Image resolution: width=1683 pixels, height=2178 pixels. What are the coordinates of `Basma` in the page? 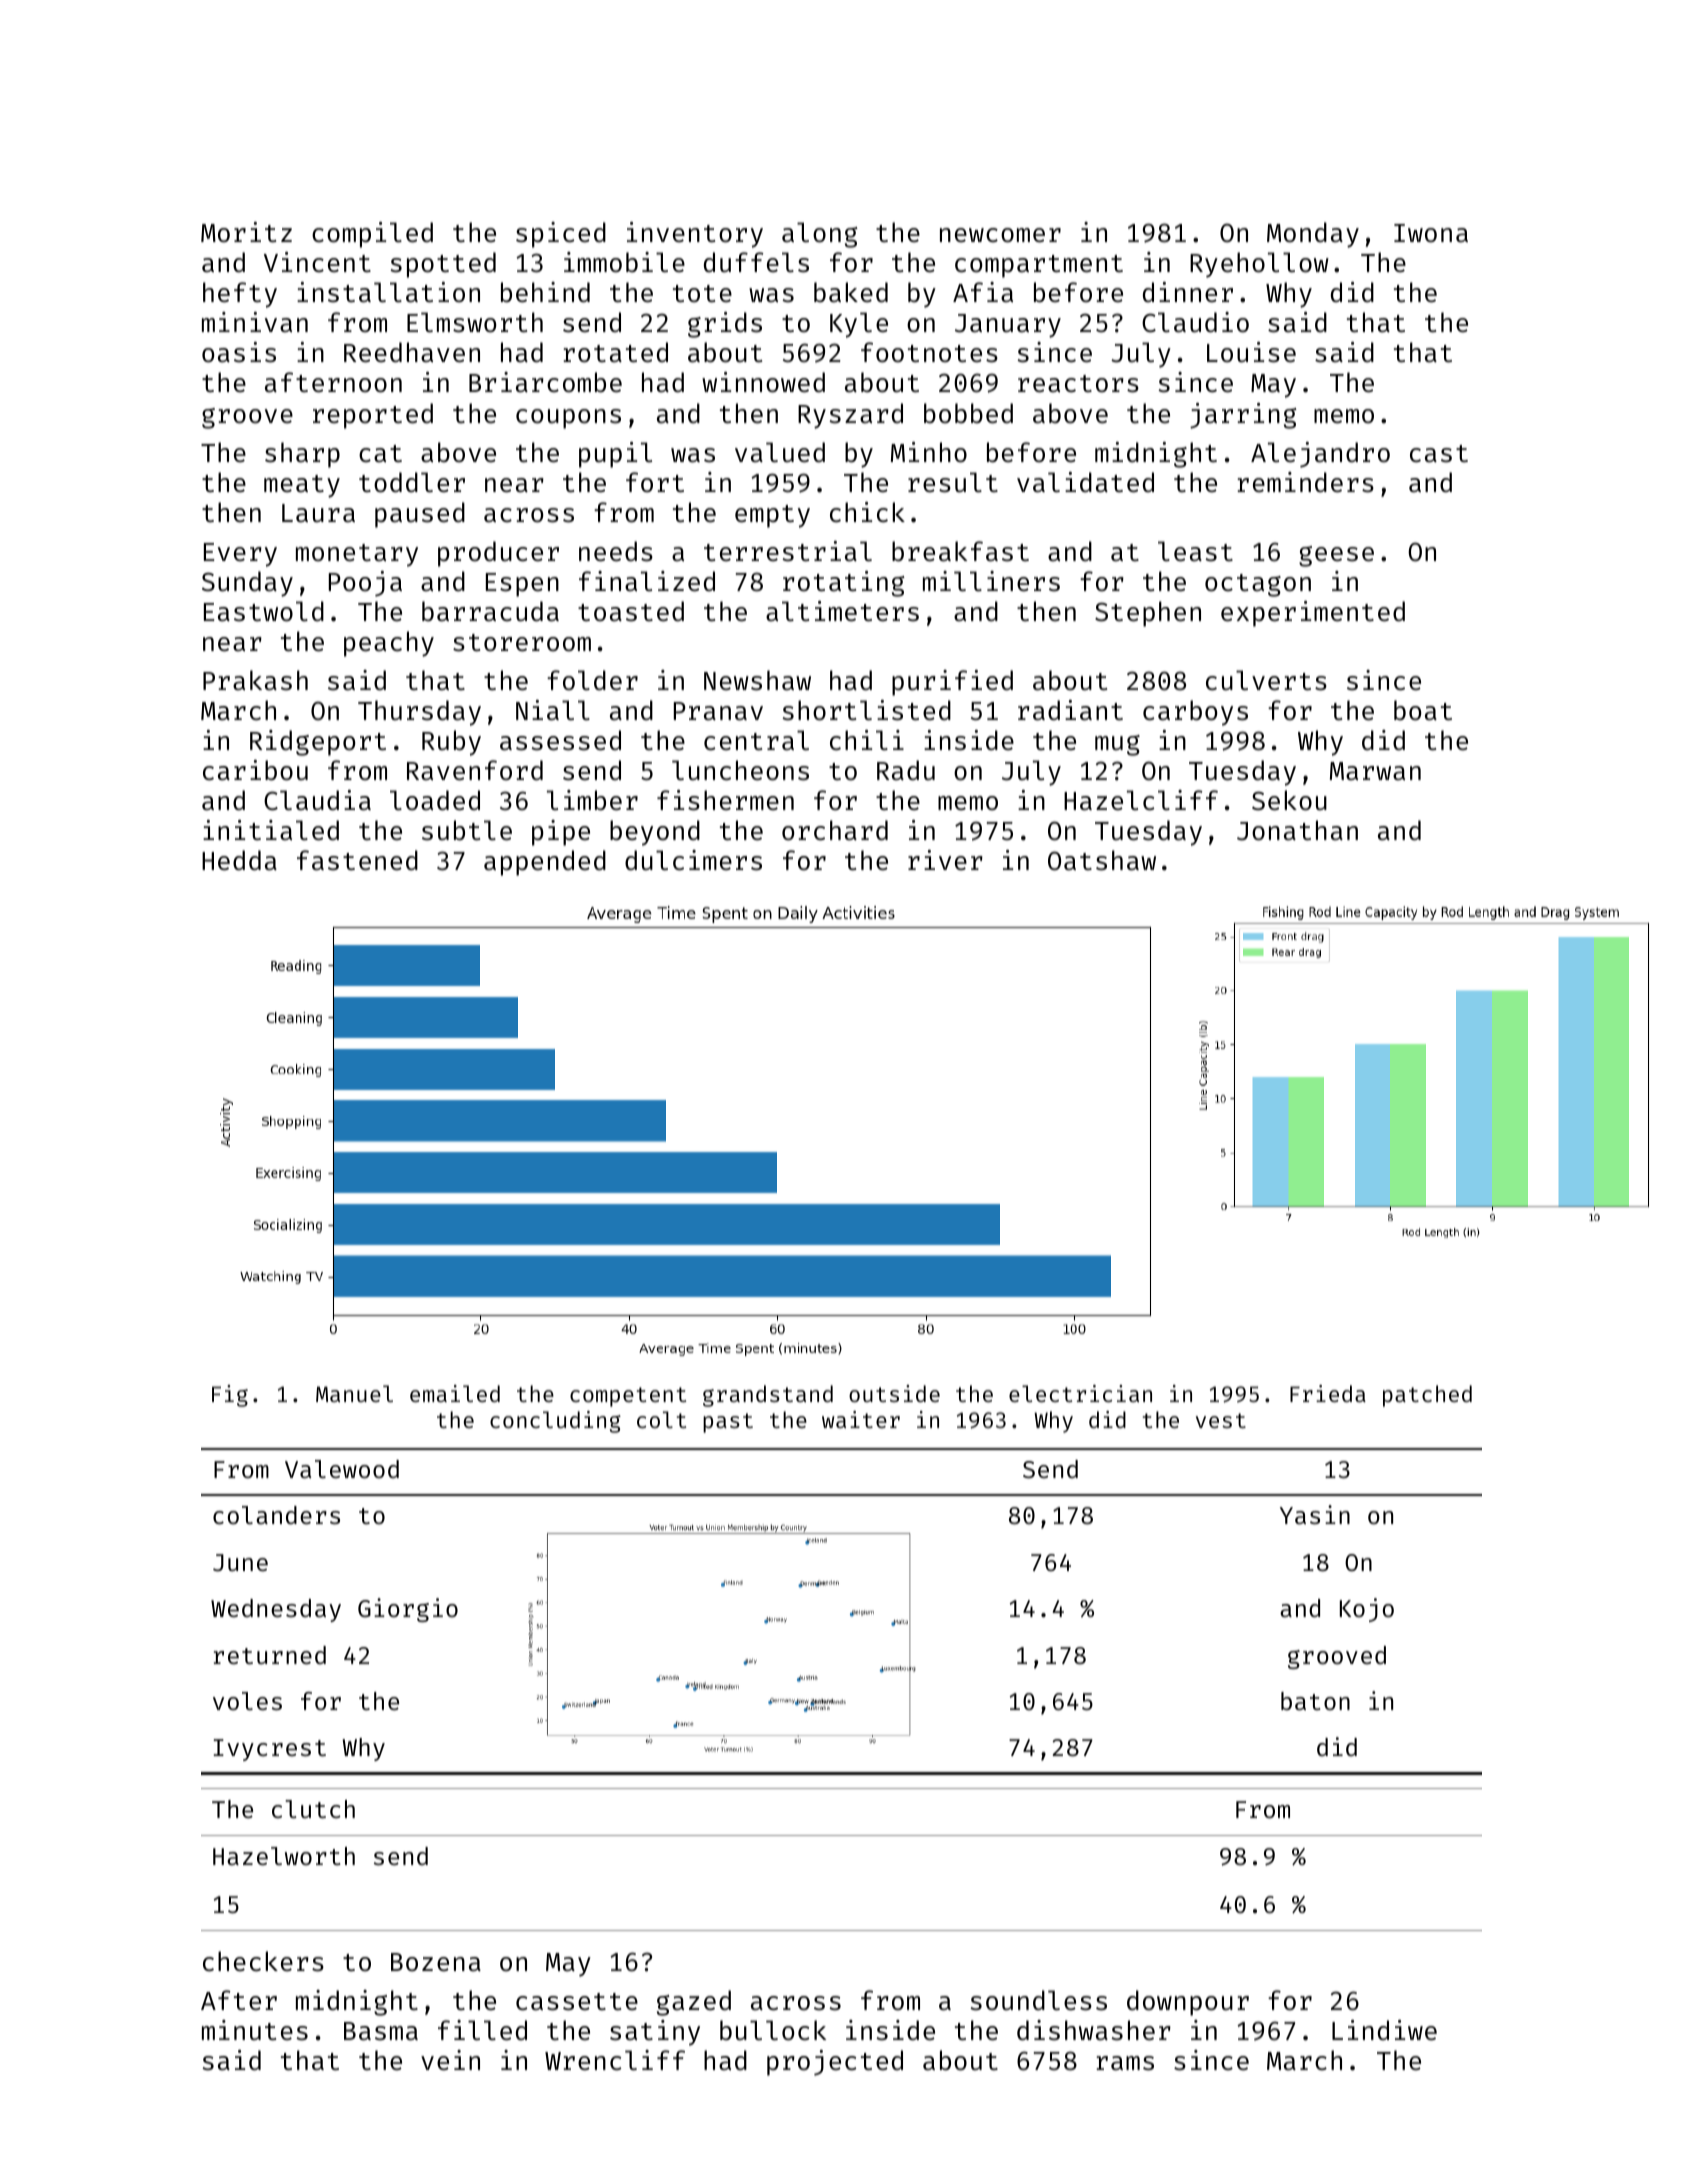 It's located at (381, 2031).
